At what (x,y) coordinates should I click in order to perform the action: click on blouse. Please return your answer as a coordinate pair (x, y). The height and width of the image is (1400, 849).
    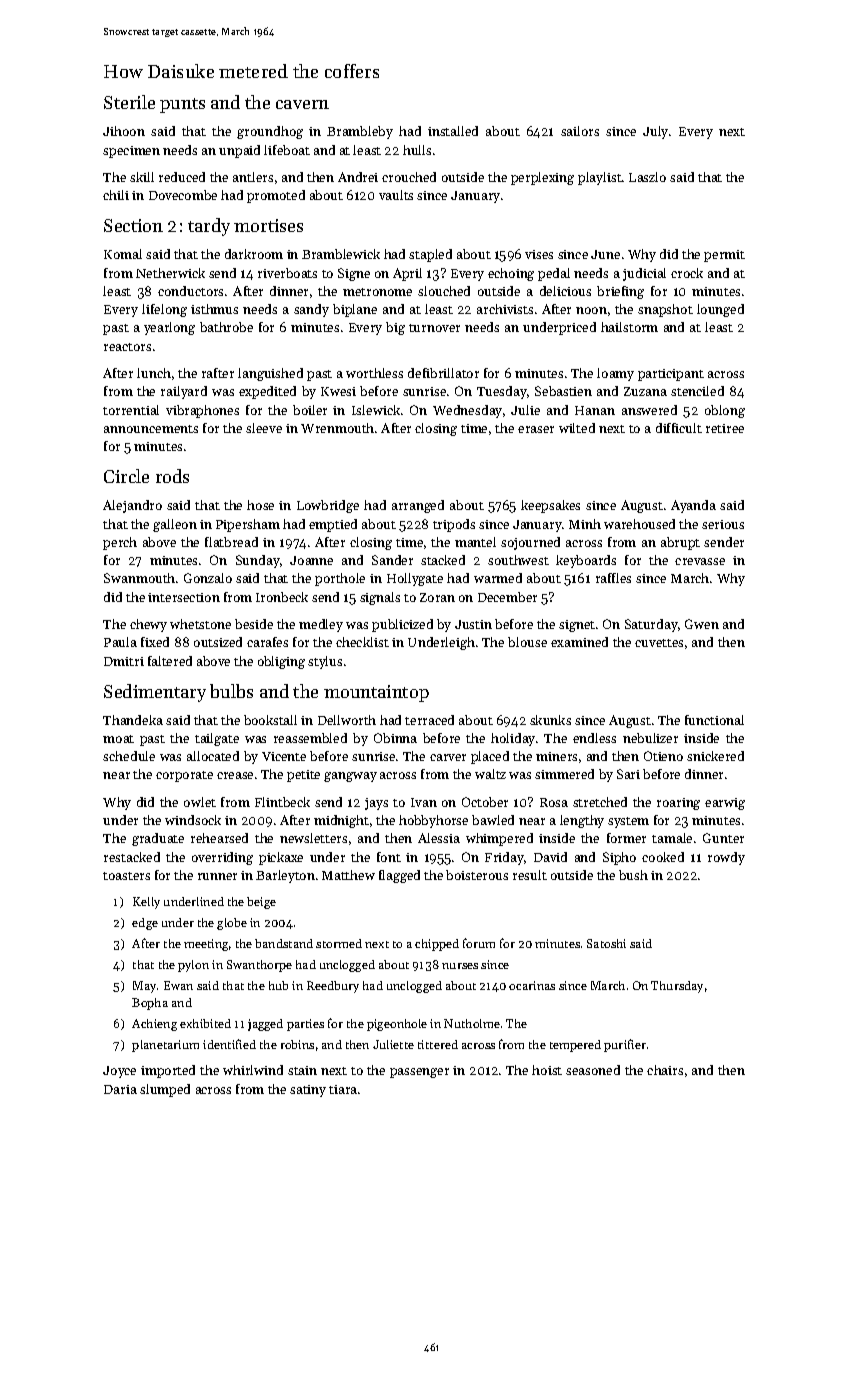
    Looking at the image, I should click on (527, 642).
